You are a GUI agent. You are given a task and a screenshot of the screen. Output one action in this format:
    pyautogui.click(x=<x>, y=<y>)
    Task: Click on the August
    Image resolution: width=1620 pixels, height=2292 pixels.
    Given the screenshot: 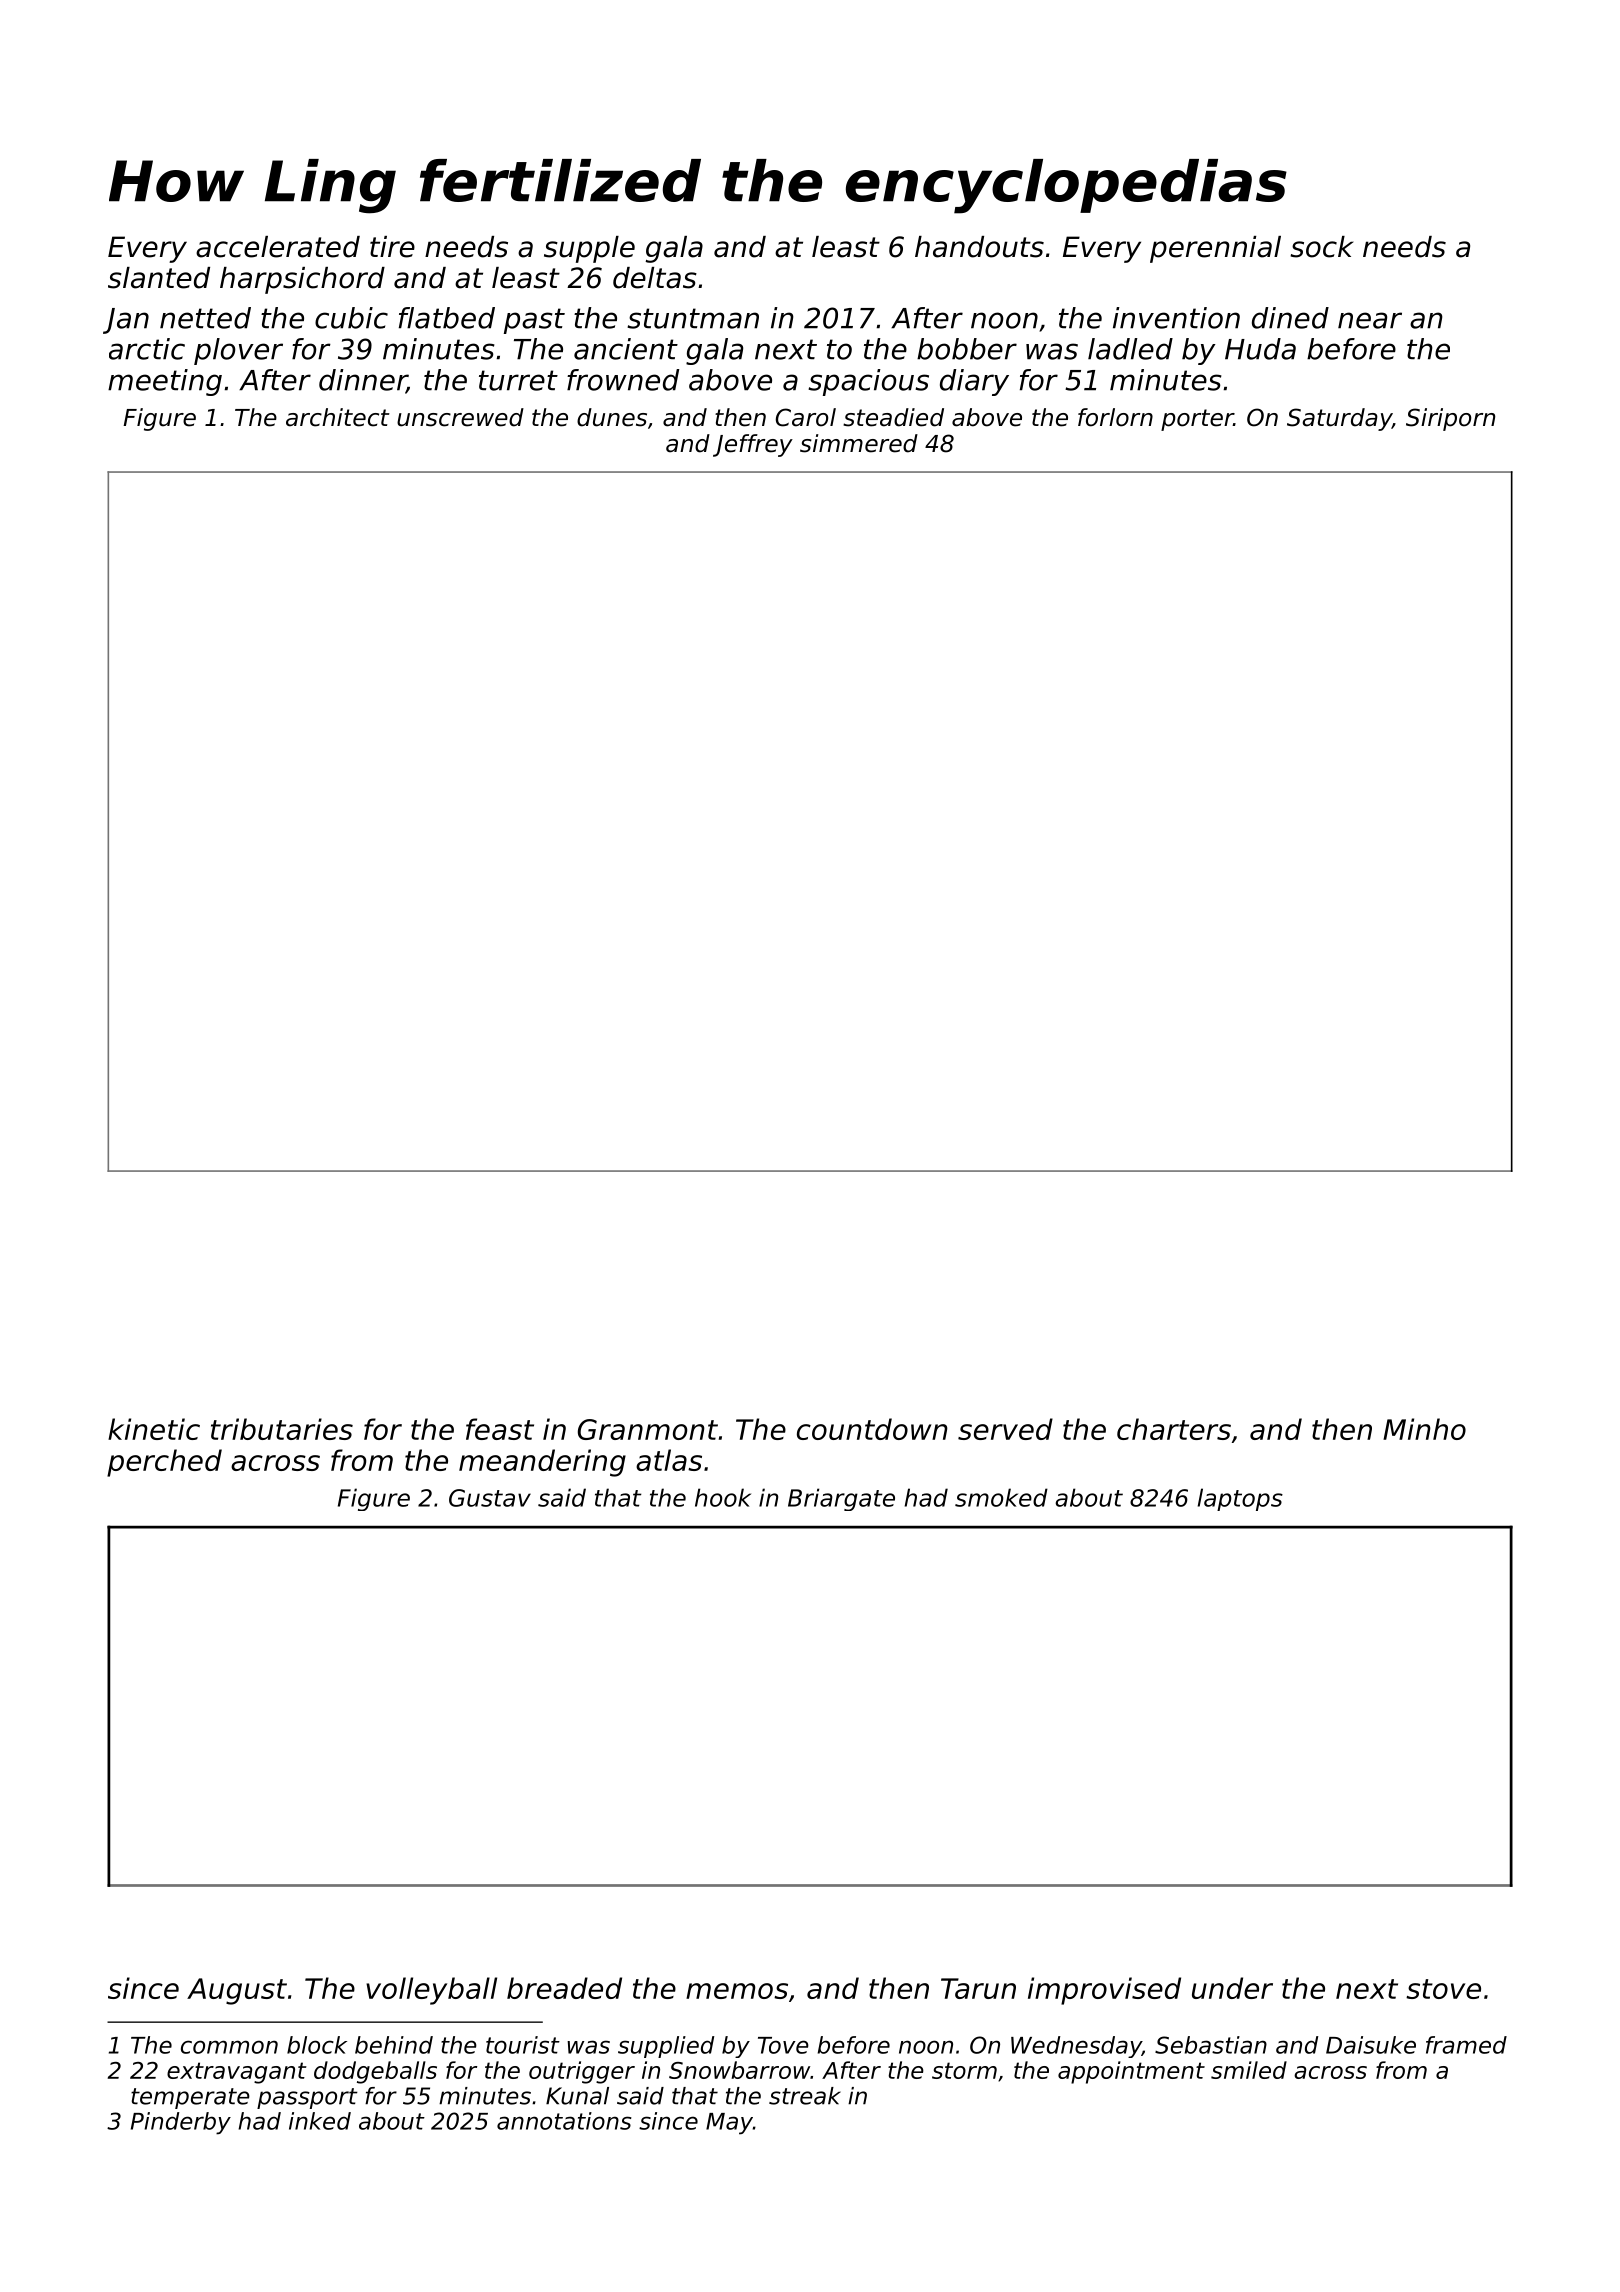 What is the action you would take?
    pyautogui.click(x=237, y=1991)
